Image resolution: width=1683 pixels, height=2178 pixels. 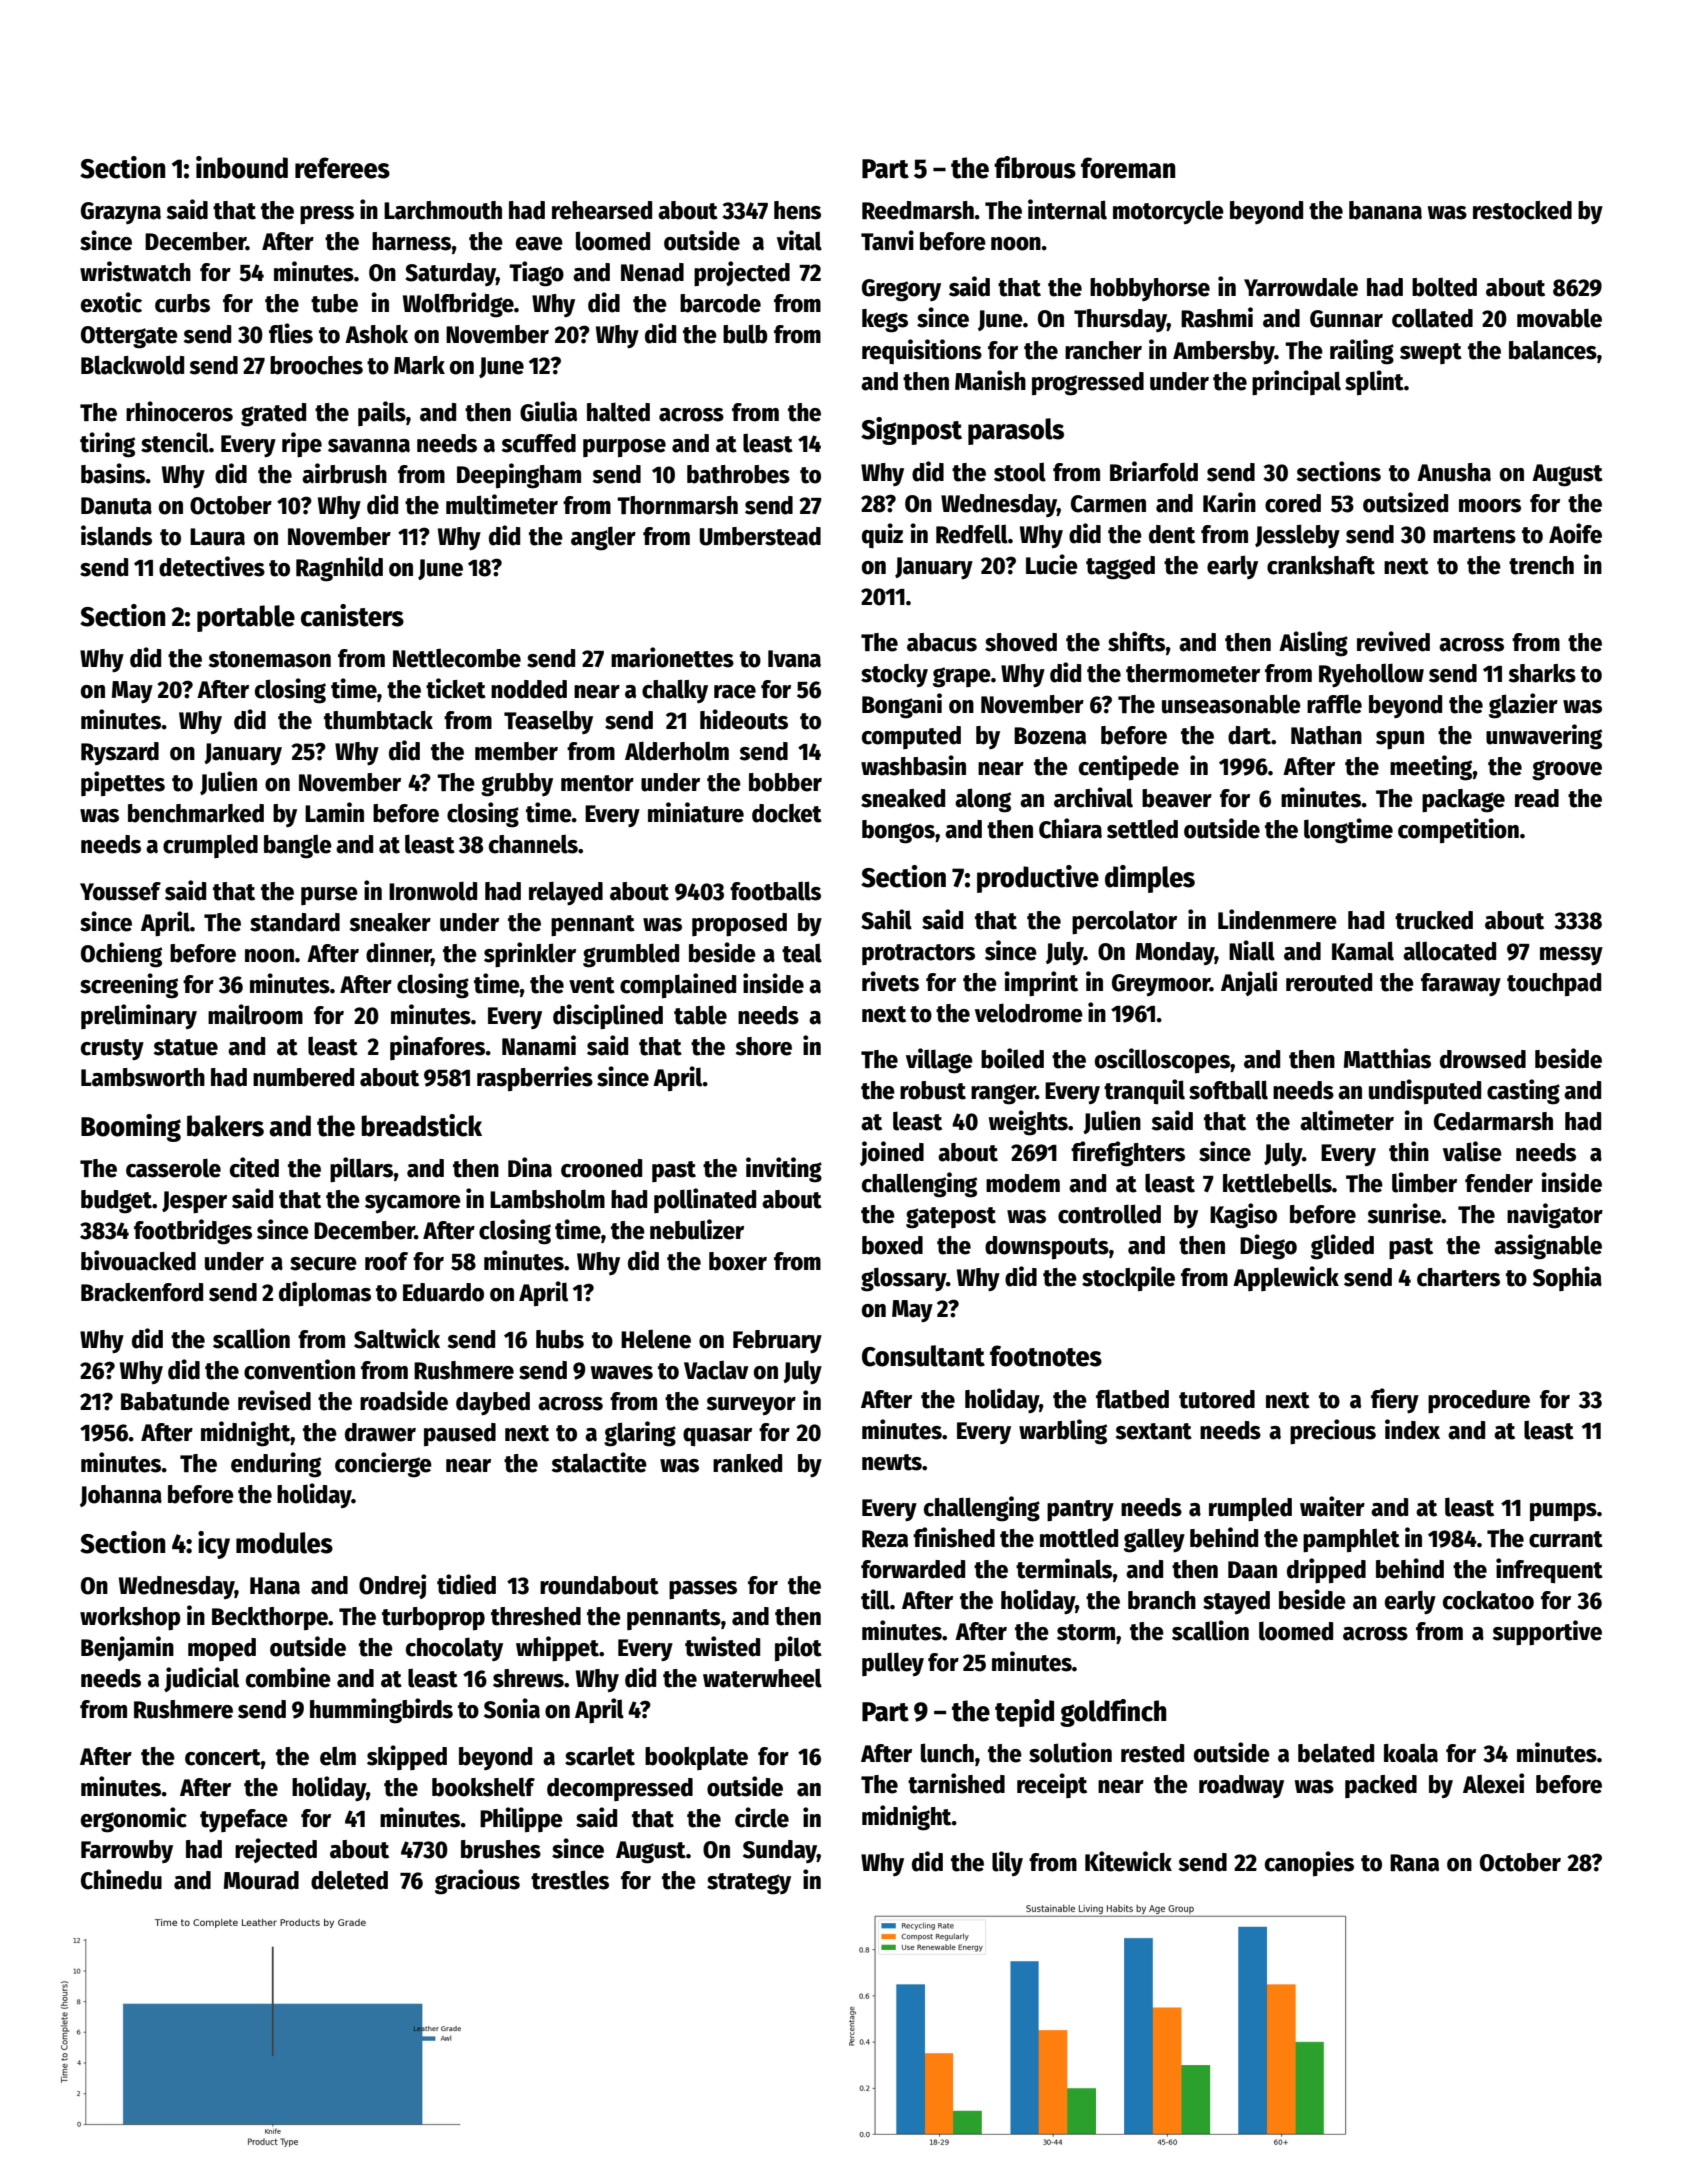 I want to click on budget, so click(x=116, y=1202).
